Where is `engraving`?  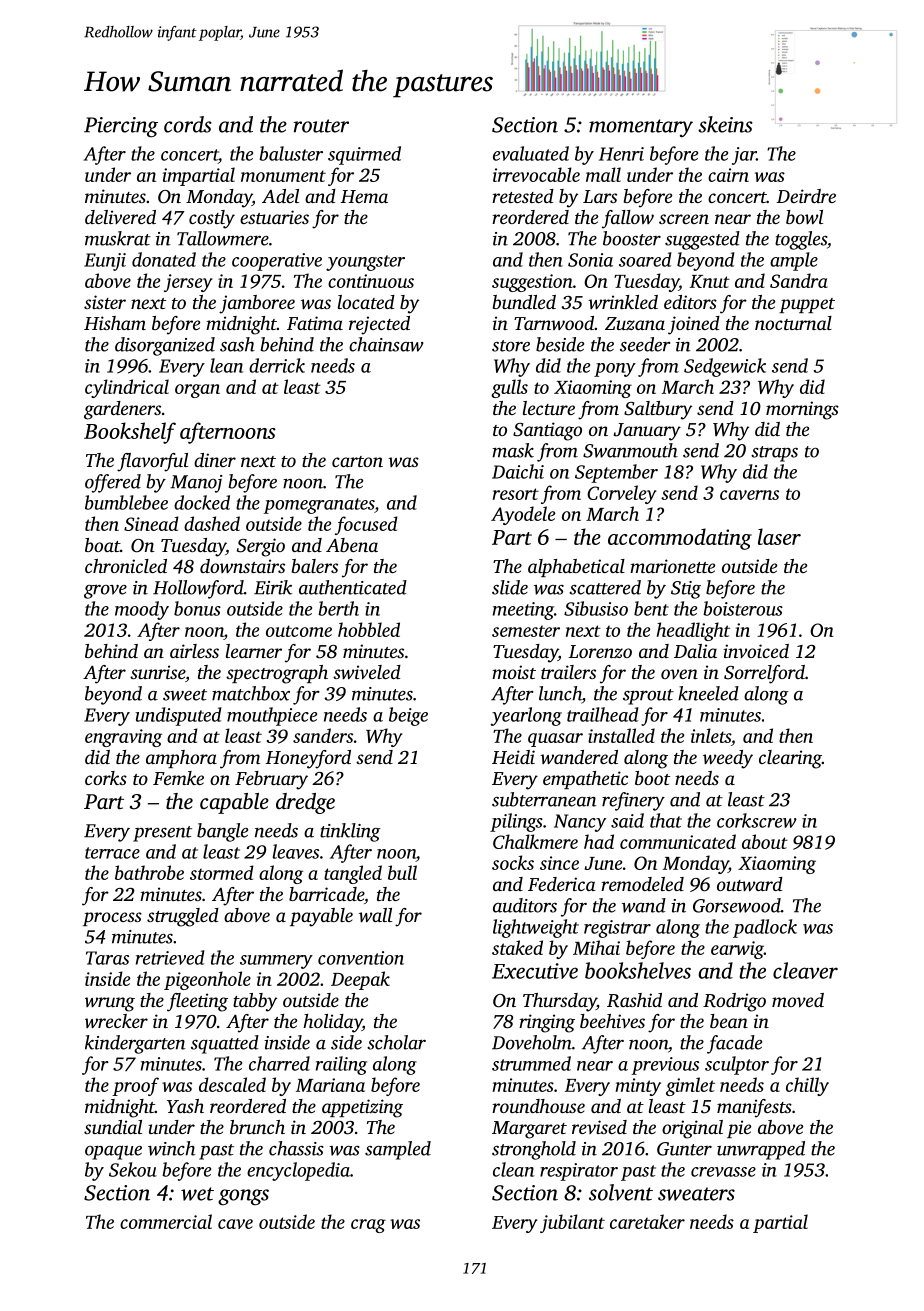
engraving is located at coordinates (123, 738).
